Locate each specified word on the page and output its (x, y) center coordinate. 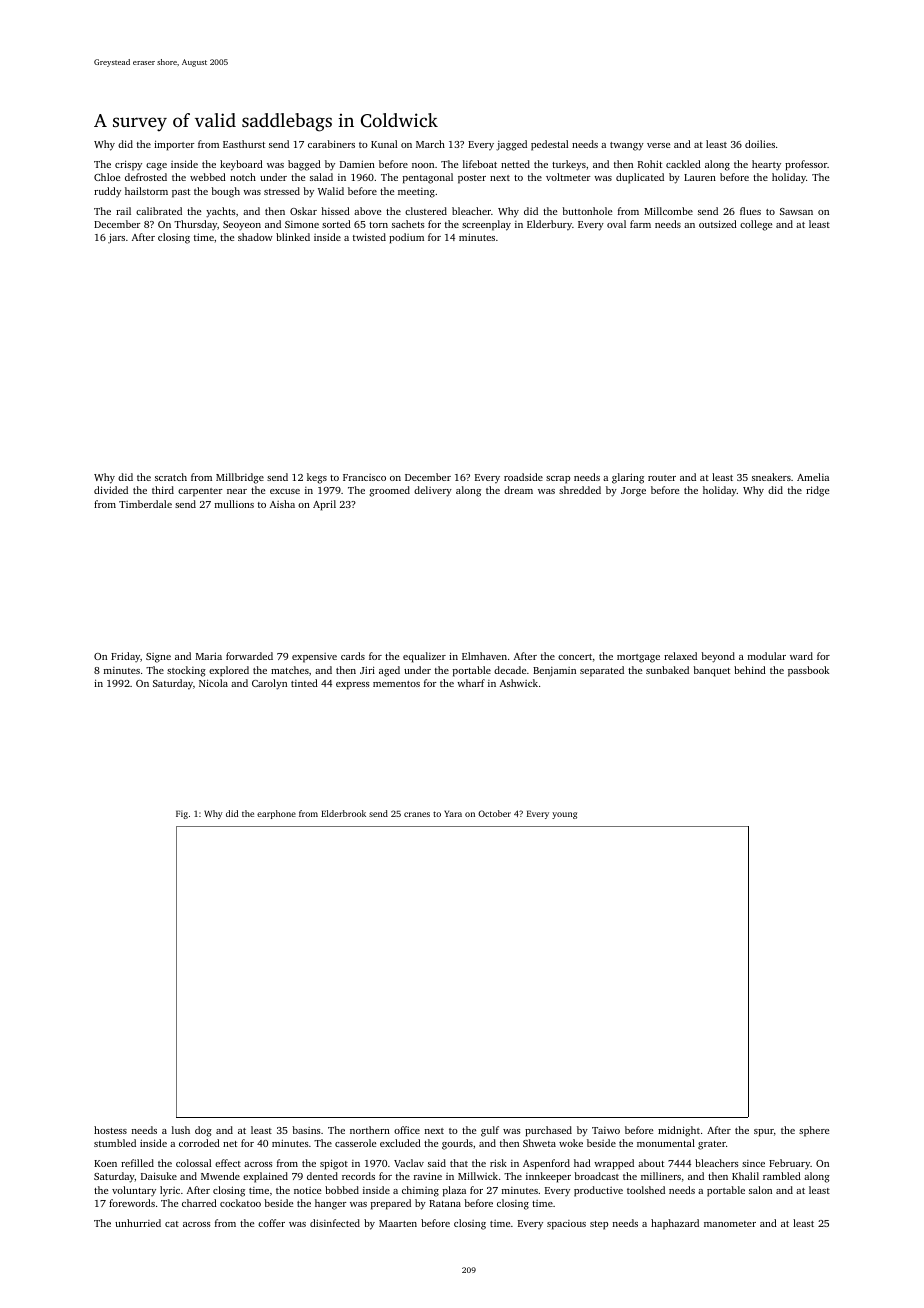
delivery (433, 491)
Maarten (398, 1223)
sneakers (771, 477)
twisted (369, 237)
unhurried (138, 1223)
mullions (234, 504)
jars (116, 238)
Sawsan (796, 211)
